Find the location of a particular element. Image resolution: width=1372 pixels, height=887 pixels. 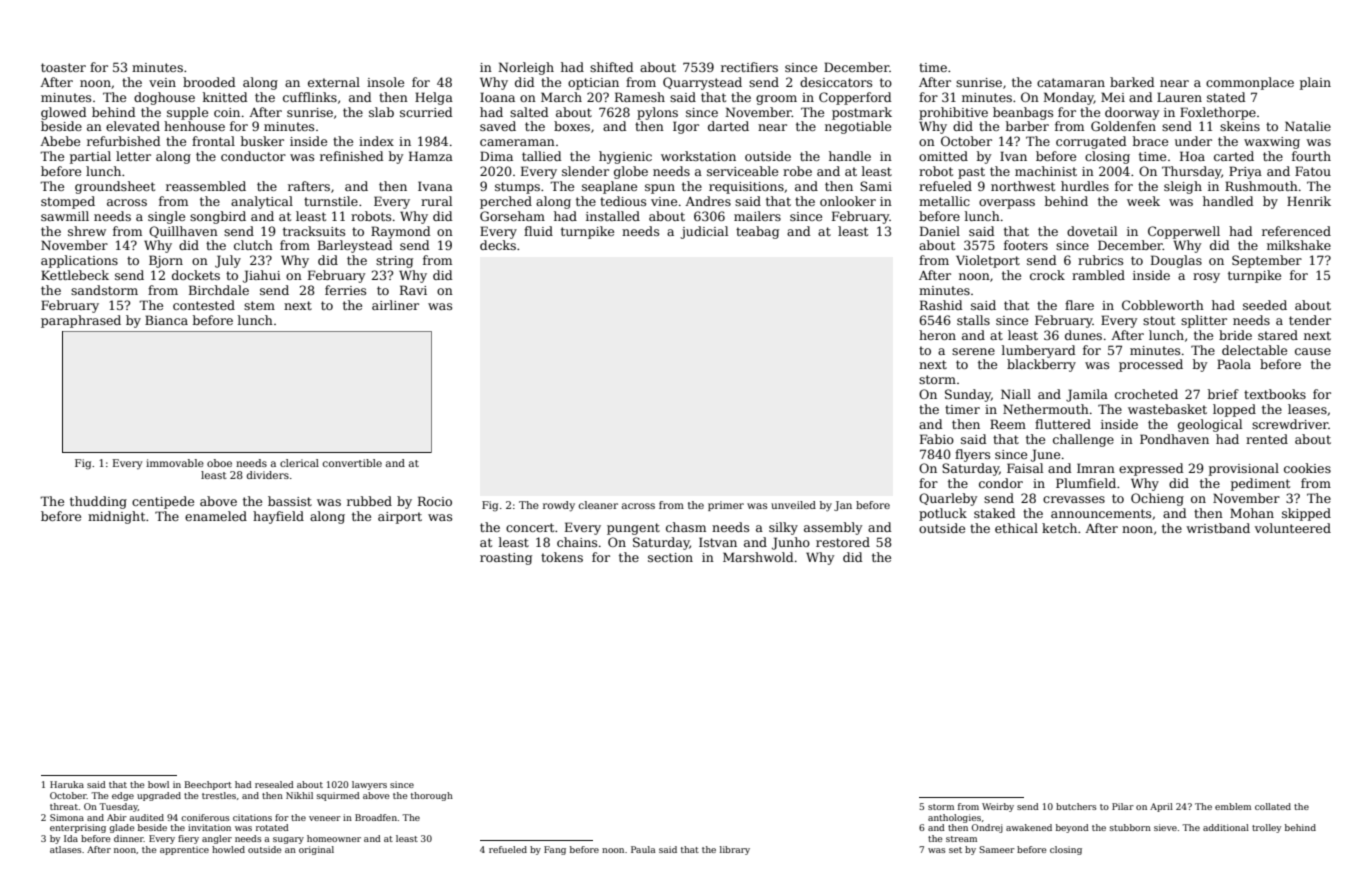

Copperwell is located at coordinates (1184, 232).
